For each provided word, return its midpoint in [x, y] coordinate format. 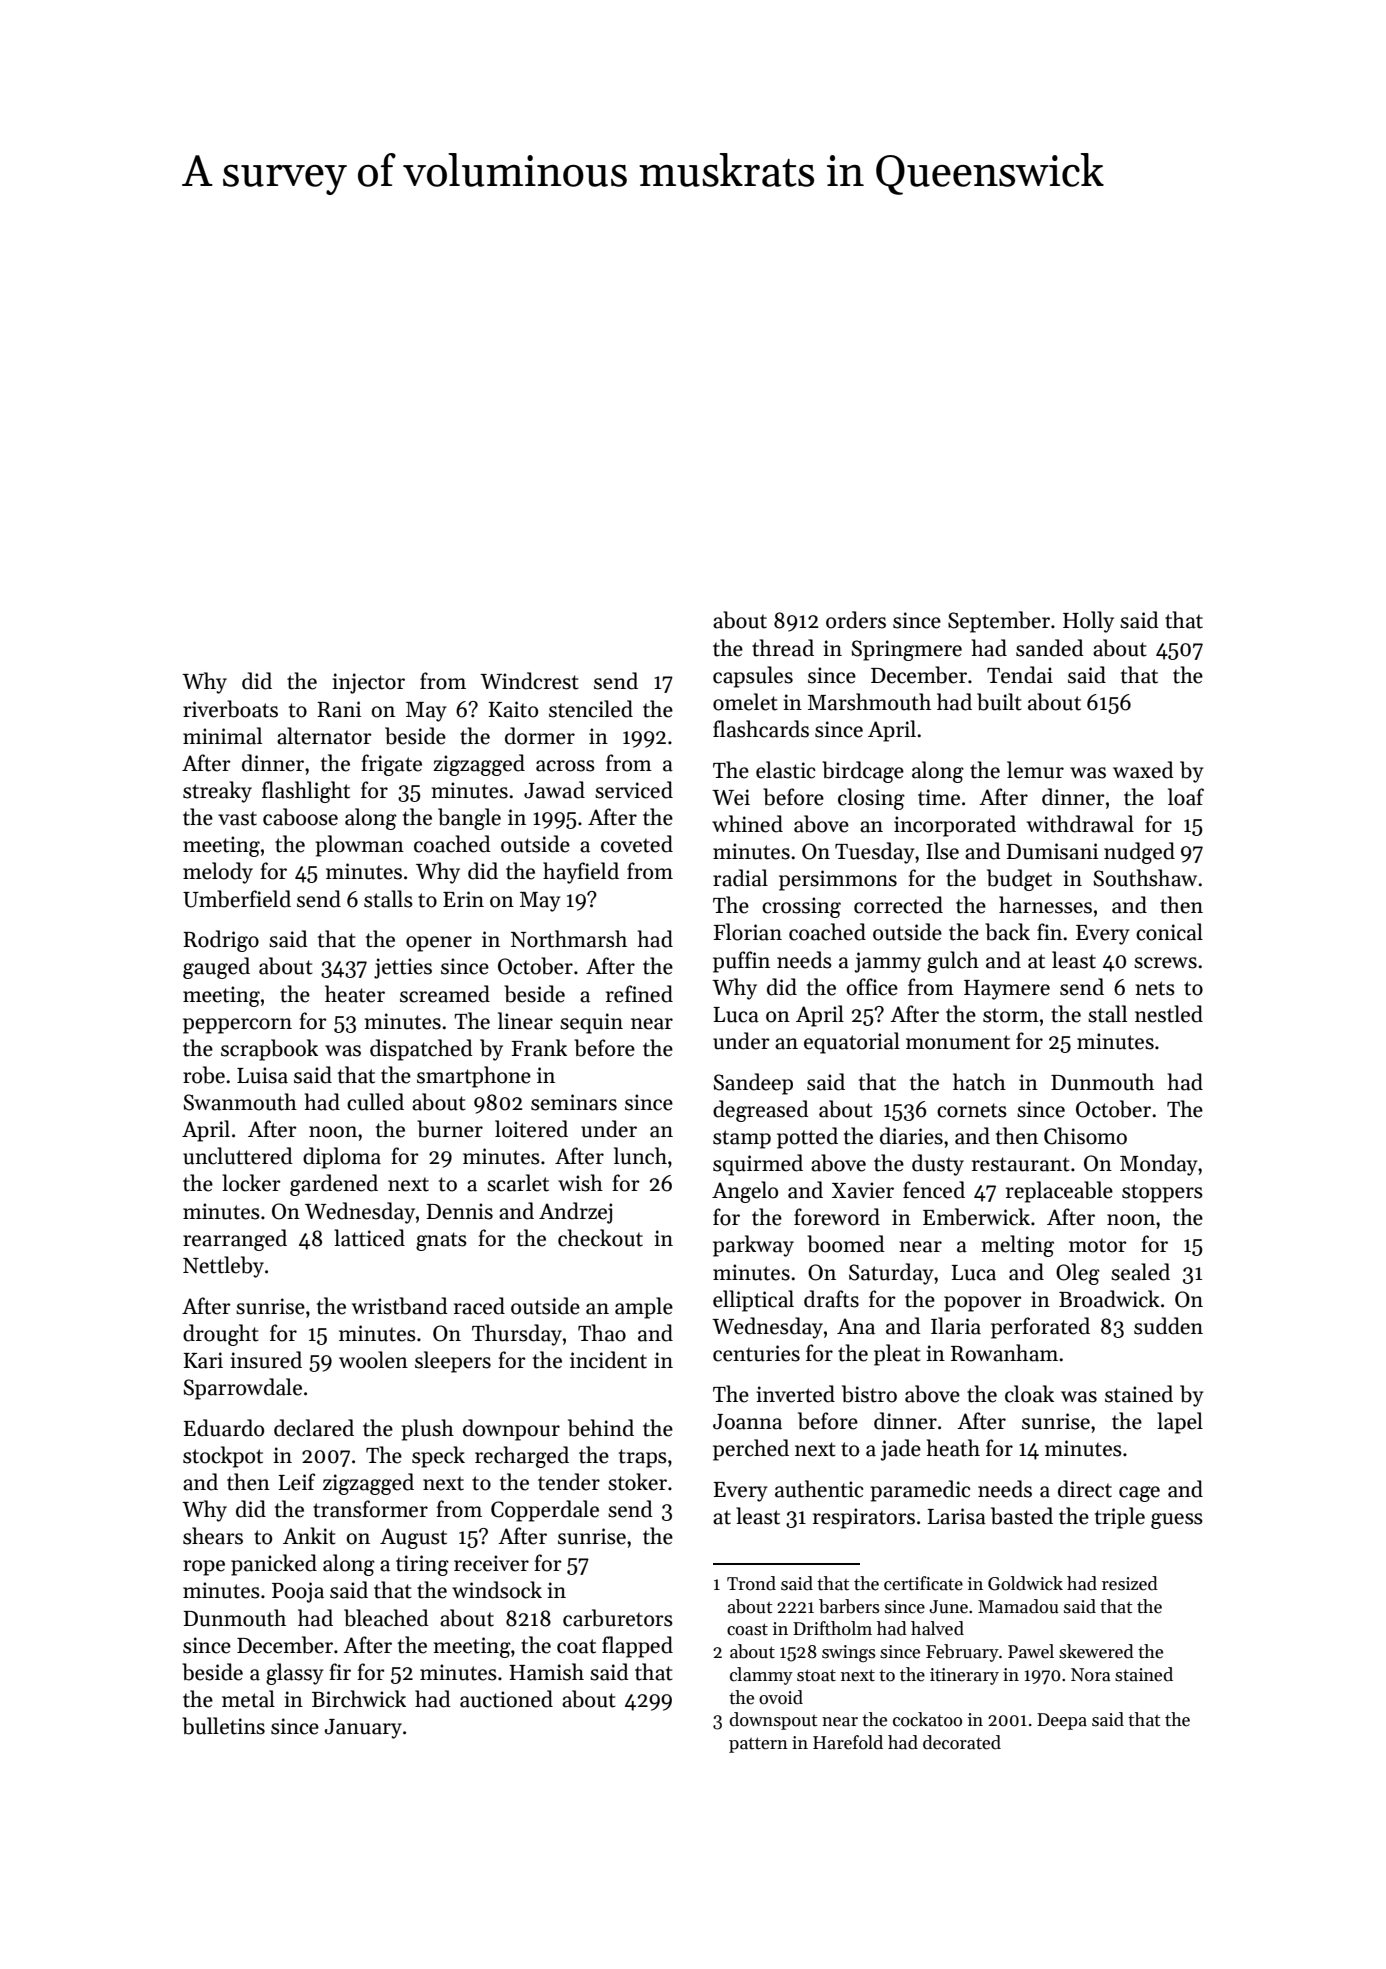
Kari [203, 1360]
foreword [837, 1217]
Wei [731, 797]
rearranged [235, 1240]
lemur [1035, 770]
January [363, 1729]
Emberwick [976, 1217]
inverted [796, 1394]
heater [355, 994]
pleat [897, 1355]
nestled [1169, 1014]
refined [639, 994]
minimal [222, 736]
